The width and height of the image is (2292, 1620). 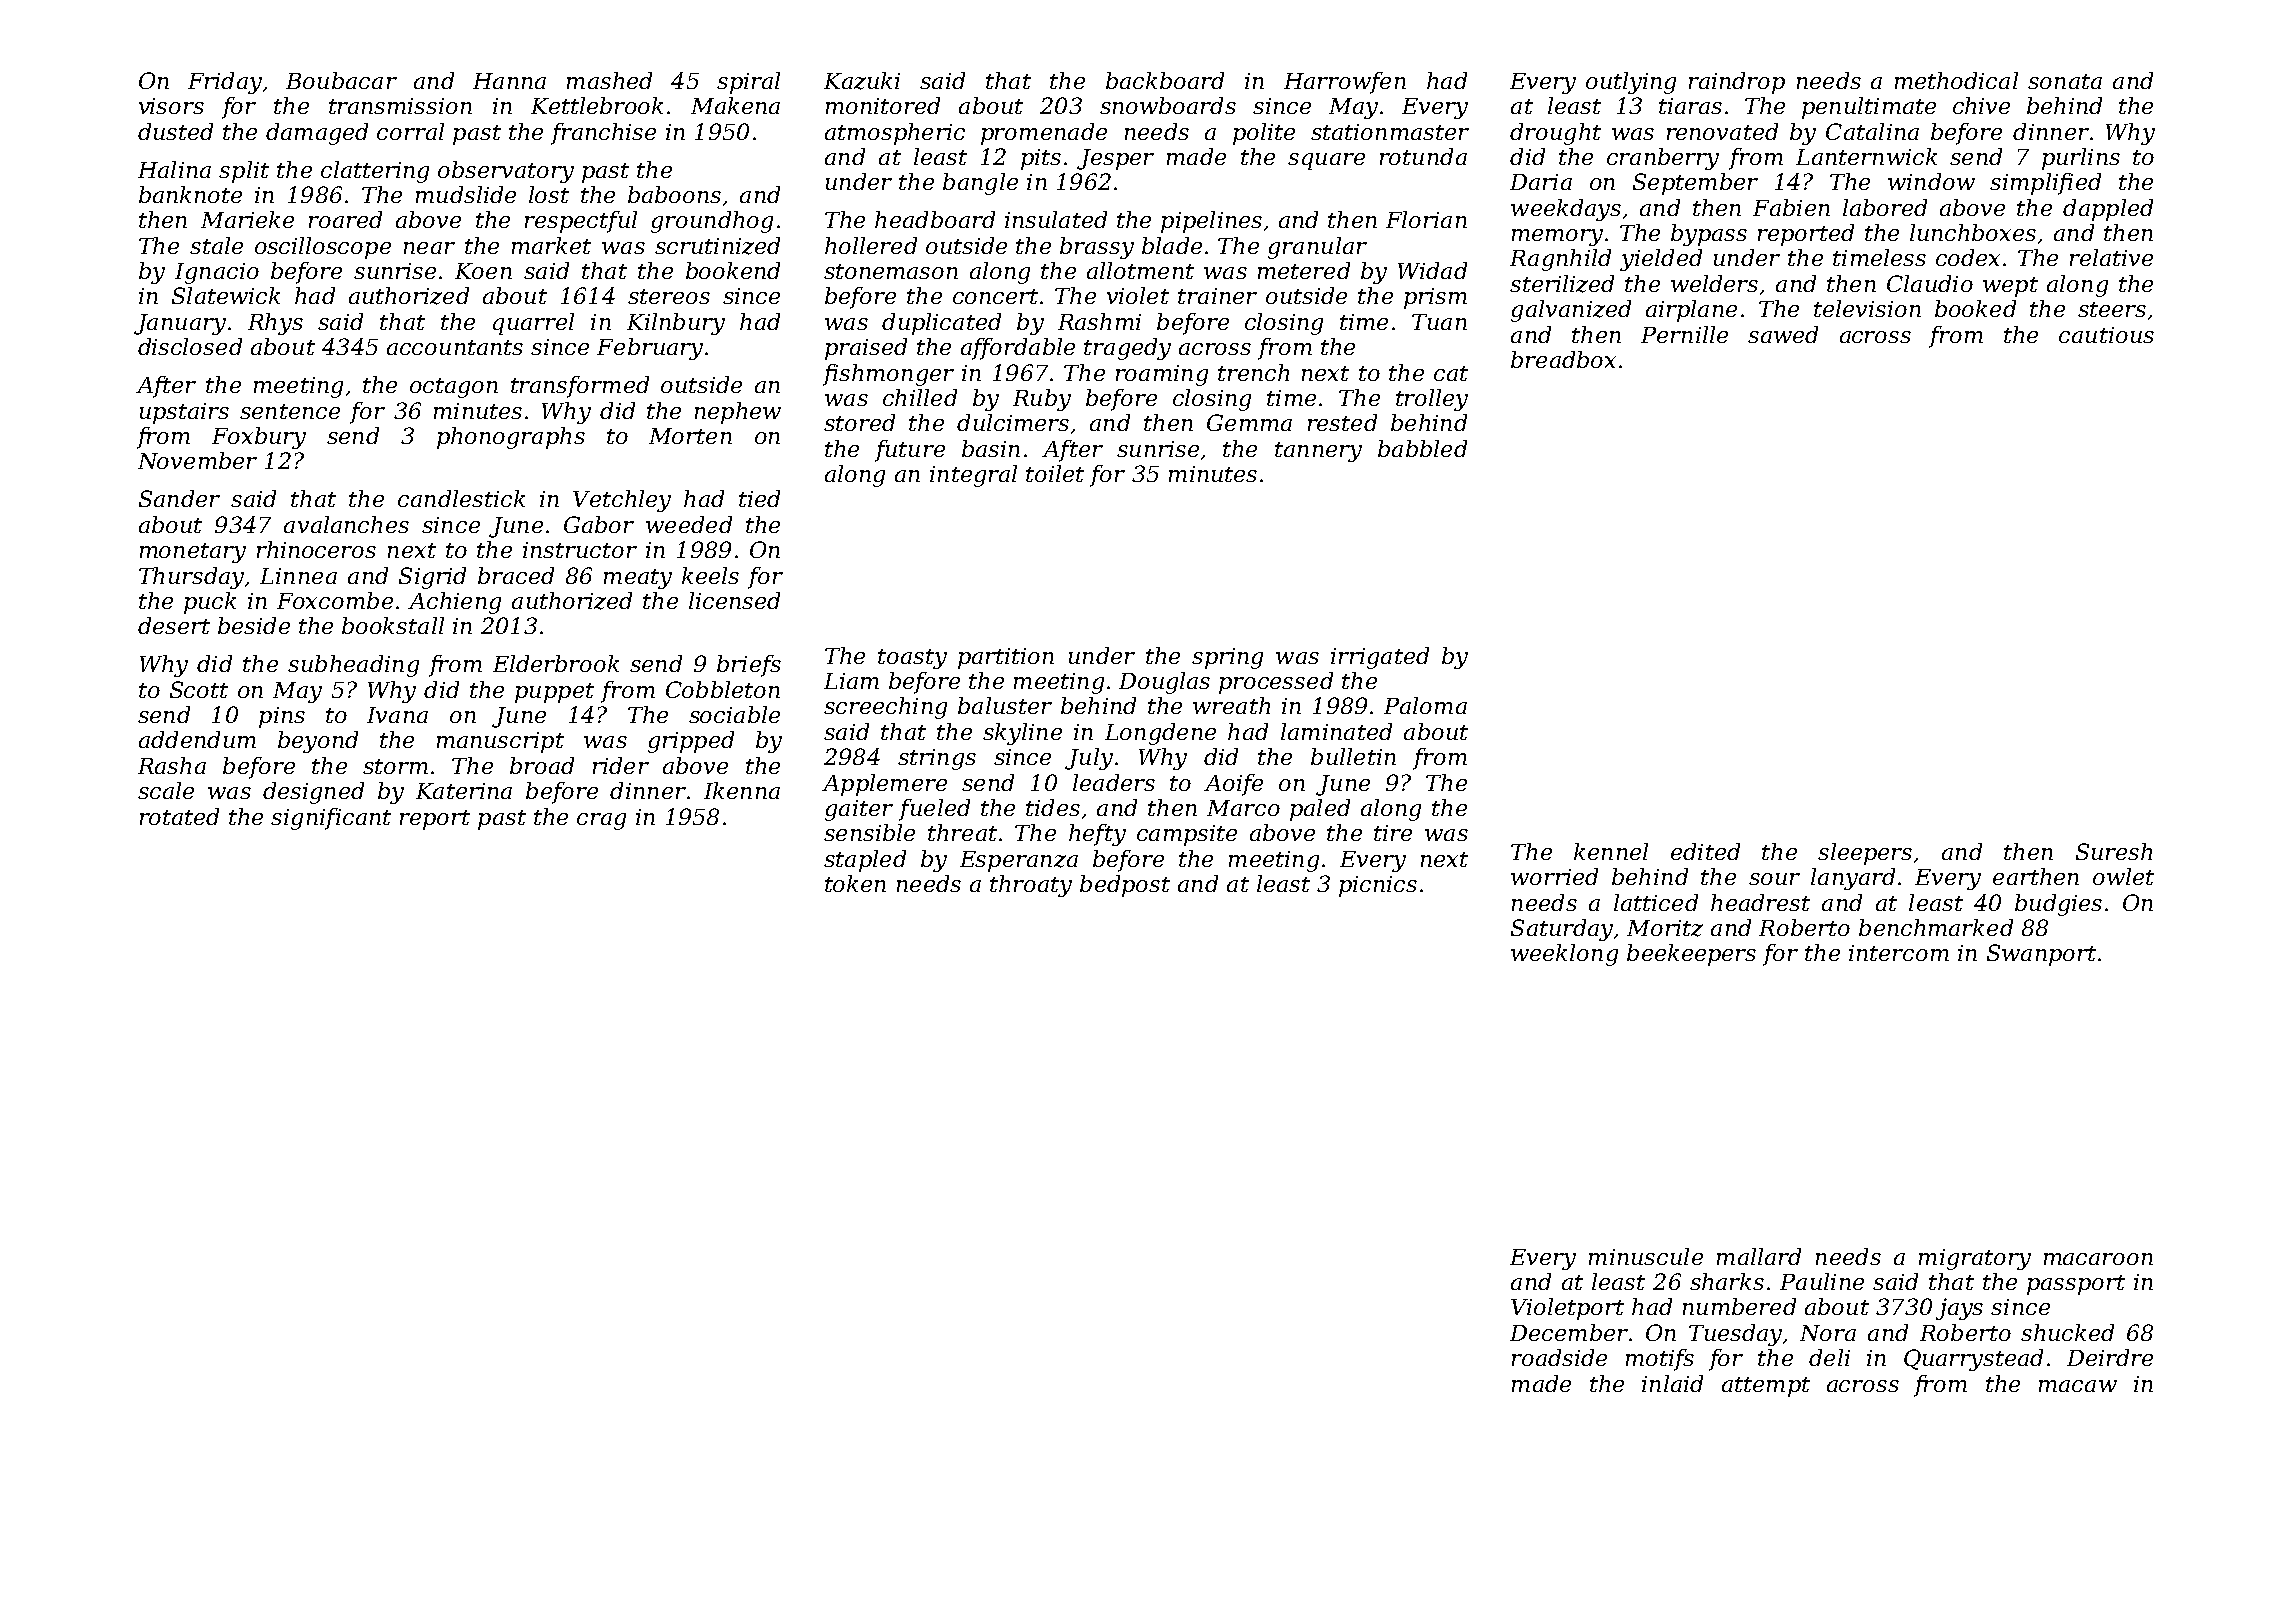 I want to click on cautious, so click(x=2106, y=335).
